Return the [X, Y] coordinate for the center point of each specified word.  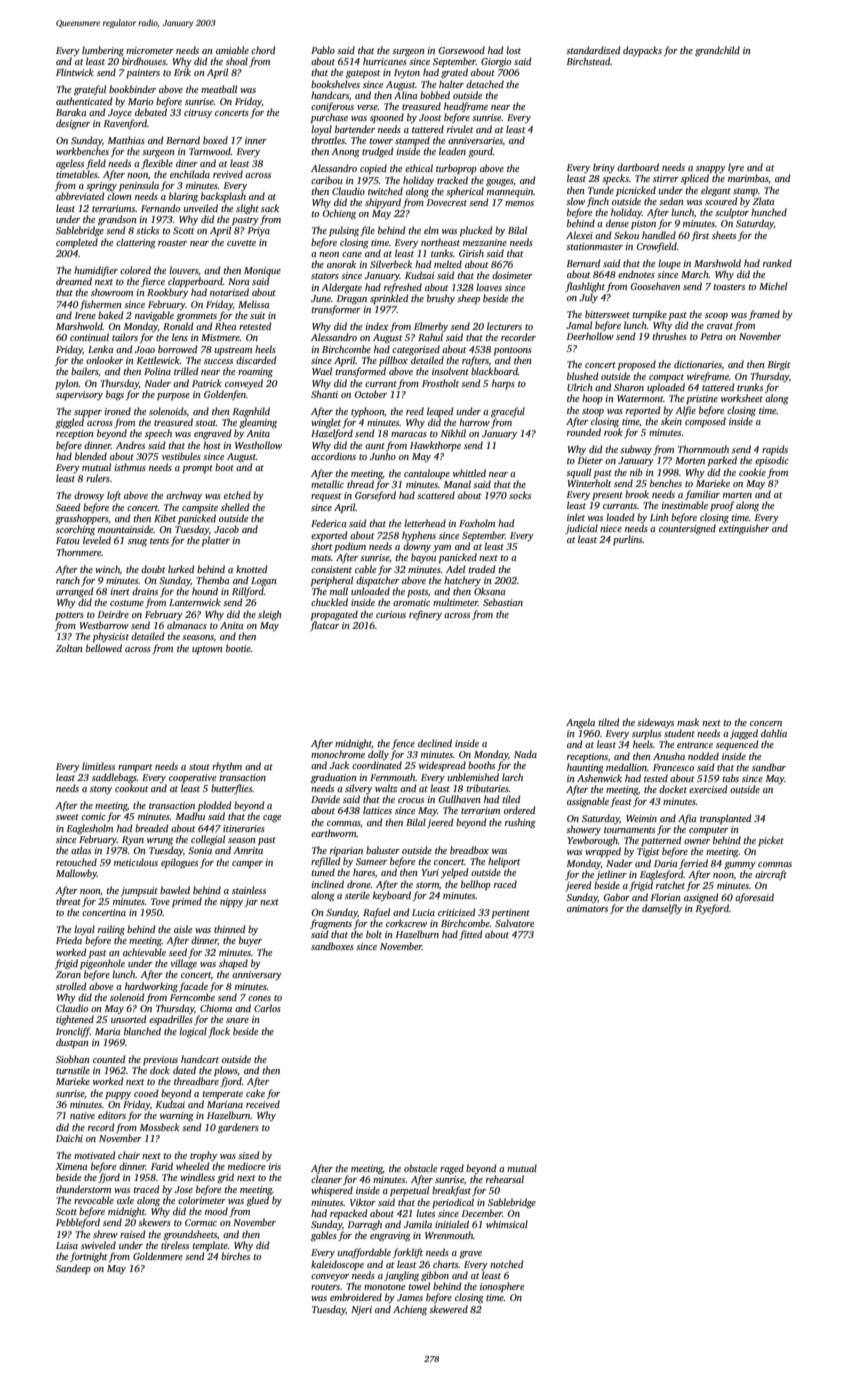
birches [235, 1256]
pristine [702, 399]
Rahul [430, 337]
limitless [98, 766]
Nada [525, 754]
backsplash [223, 197]
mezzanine [485, 242]
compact [666, 378]
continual [89, 337]
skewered [448, 1309]
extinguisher [744, 529]
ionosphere [502, 1287]
